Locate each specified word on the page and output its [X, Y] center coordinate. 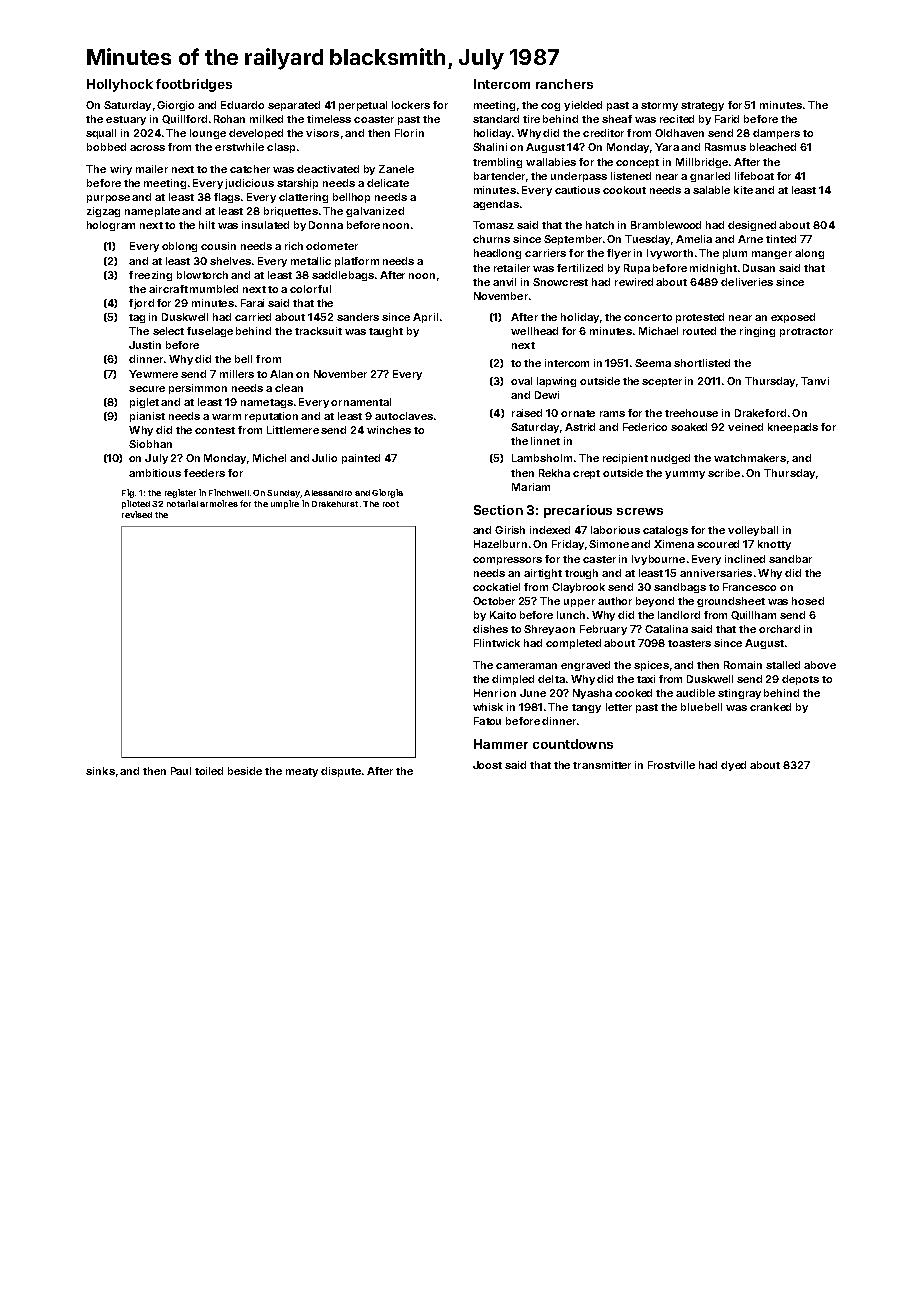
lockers [411, 105]
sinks [100, 771]
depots [800, 680]
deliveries [747, 282]
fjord [141, 304]
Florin [409, 133]
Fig [128, 493]
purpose [108, 199]
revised [137, 514]
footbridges [194, 85]
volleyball [753, 531]
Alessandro [328, 493]
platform [357, 262]
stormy [659, 106]
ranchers [564, 84]
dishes [490, 629]
